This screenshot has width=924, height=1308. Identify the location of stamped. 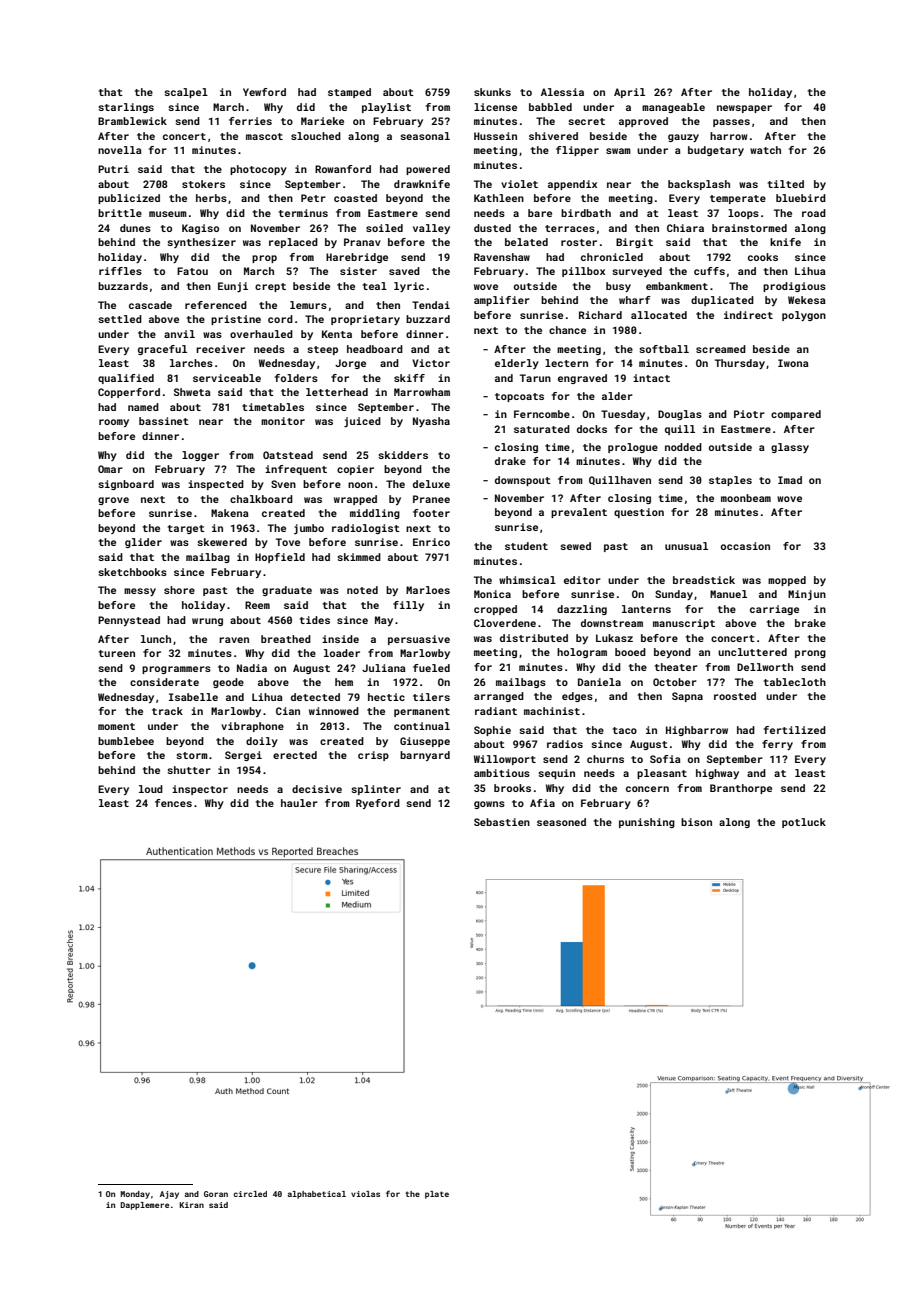
(349, 93).
